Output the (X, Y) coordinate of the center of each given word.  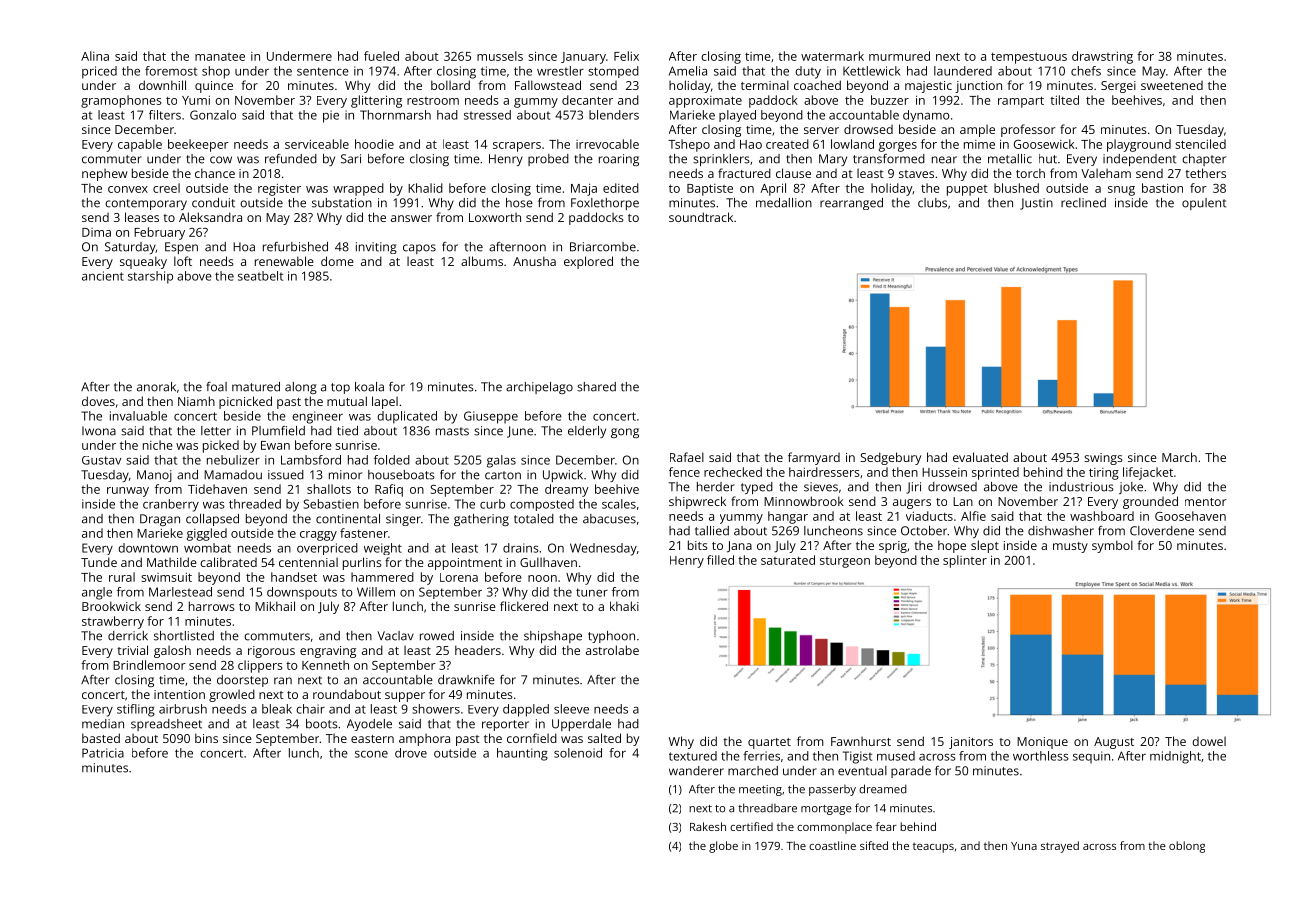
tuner (592, 592)
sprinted (995, 473)
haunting (522, 754)
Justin (1036, 204)
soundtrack (701, 217)
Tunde (99, 562)
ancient (103, 276)
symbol (1112, 546)
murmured (899, 56)
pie (331, 116)
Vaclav (396, 636)
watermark (832, 56)
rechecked (733, 472)
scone (371, 754)
